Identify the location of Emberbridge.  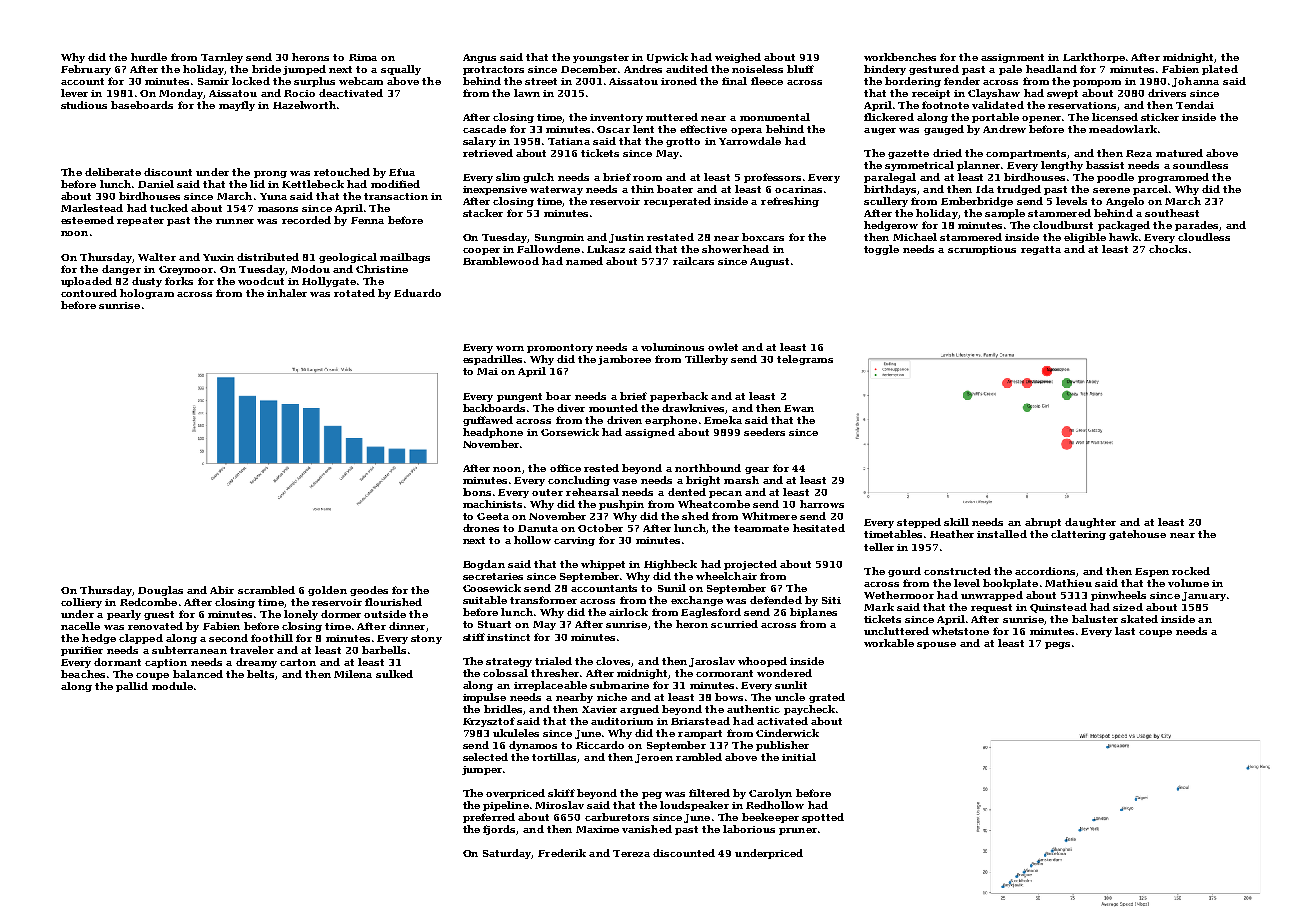
(977, 202).
